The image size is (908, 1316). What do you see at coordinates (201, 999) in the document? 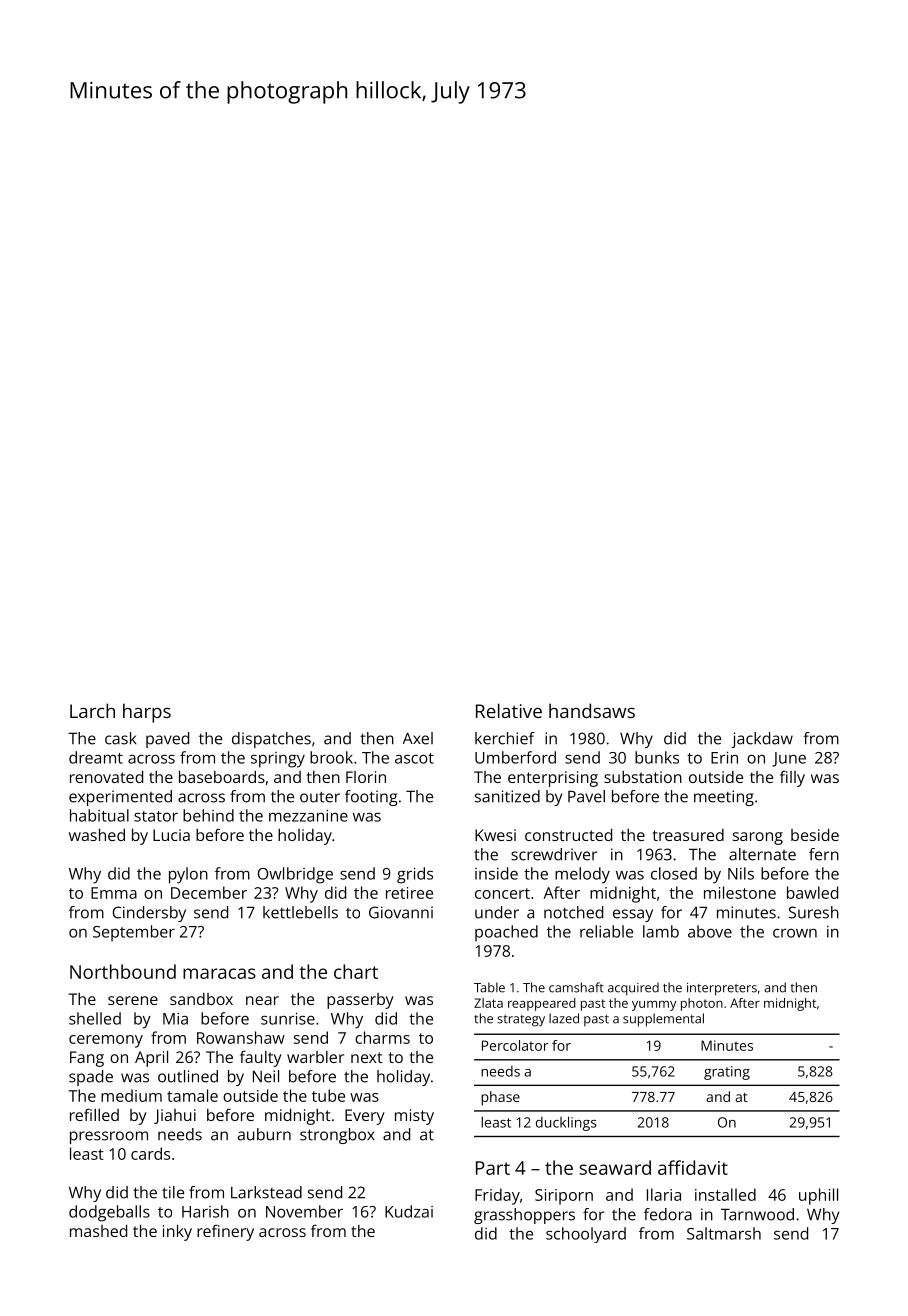
I see `sandbox` at bounding box center [201, 999].
